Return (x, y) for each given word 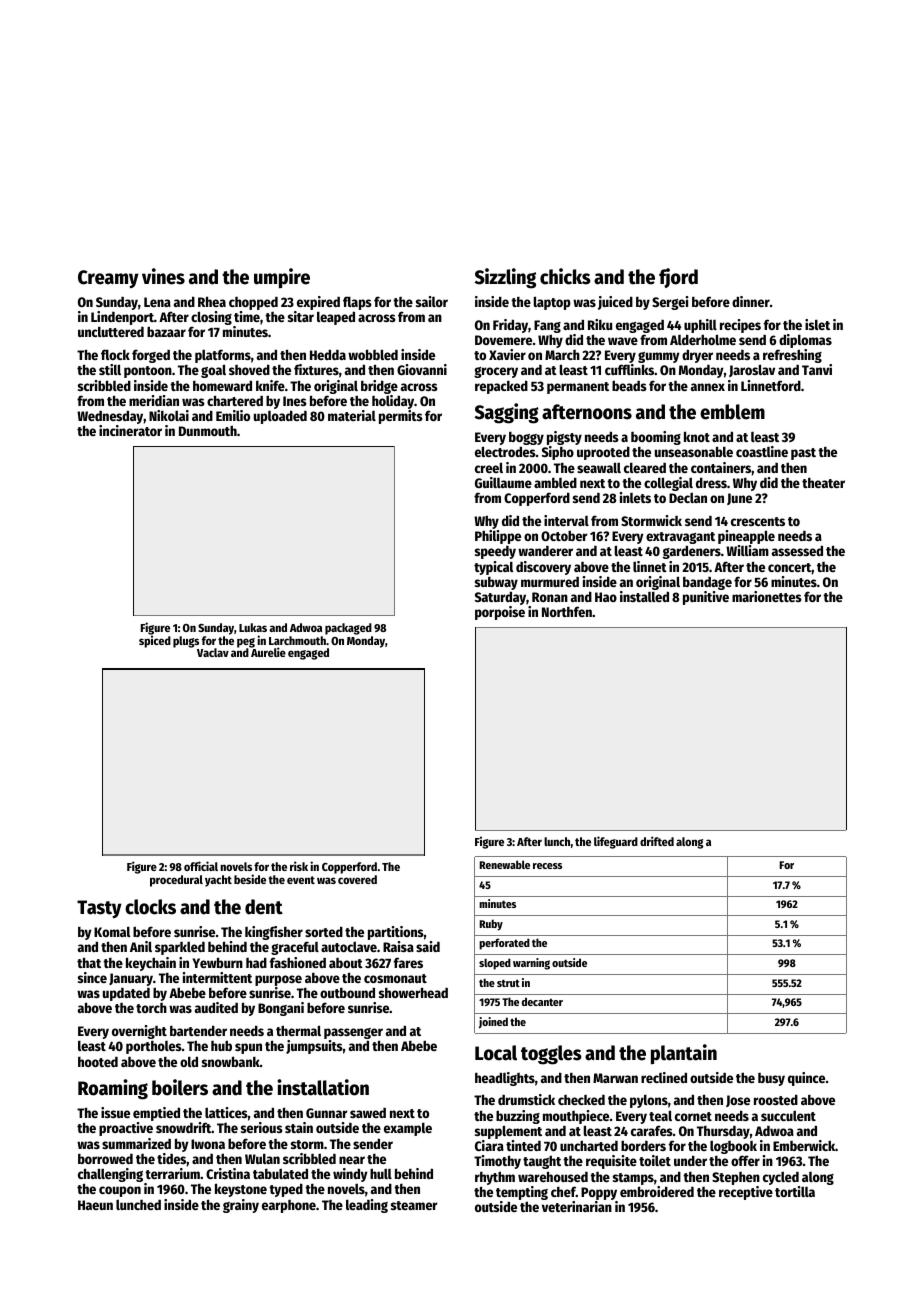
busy (771, 1079)
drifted (657, 841)
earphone (289, 1206)
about (346, 963)
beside (250, 879)
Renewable (504, 864)
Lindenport (122, 319)
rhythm (495, 1178)
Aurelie (268, 652)
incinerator (130, 430)
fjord (678, 278)
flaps (357, 303)
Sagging (507, 413)
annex (708, 387)
